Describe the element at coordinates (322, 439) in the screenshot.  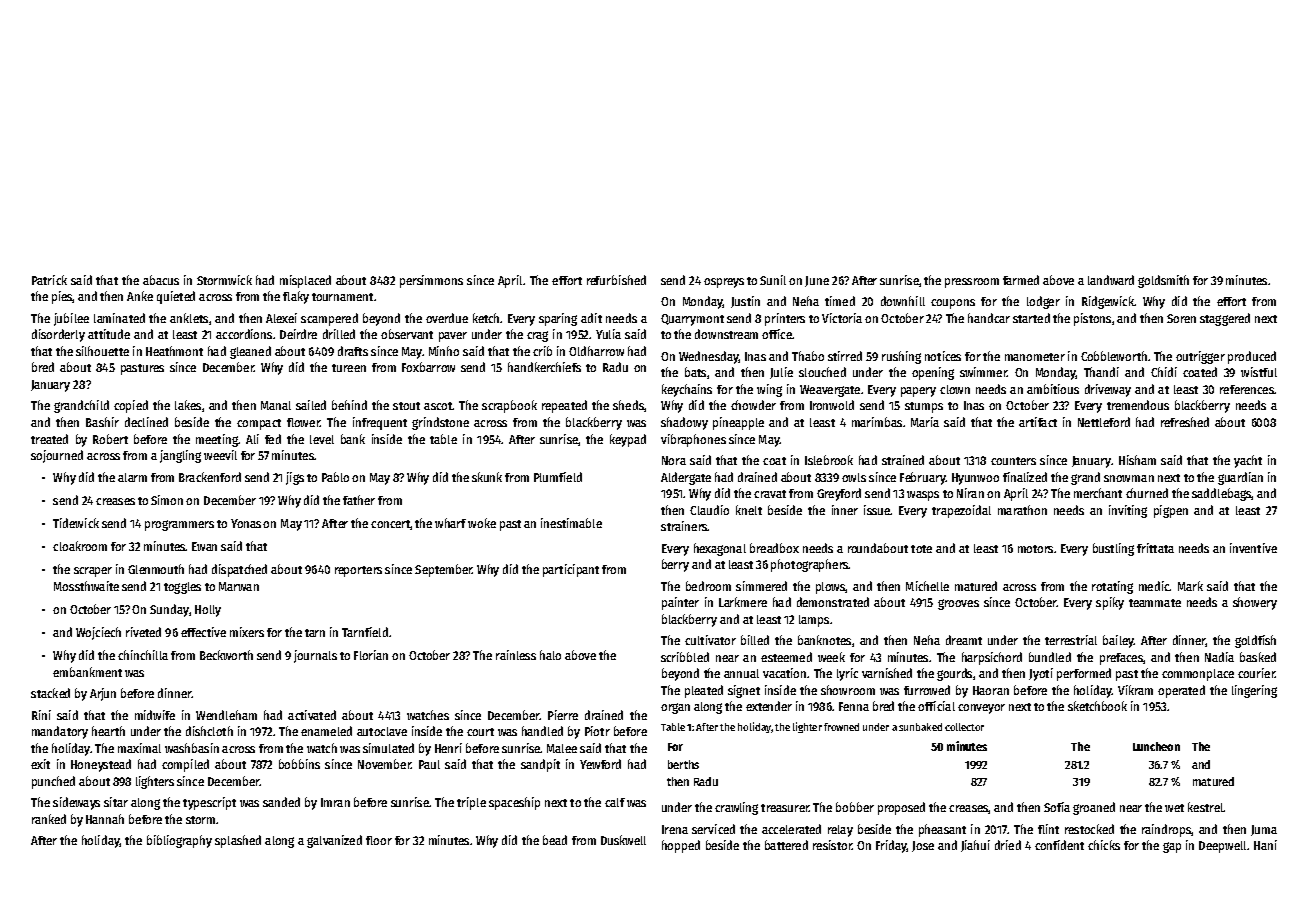
I see `level` at that location.
